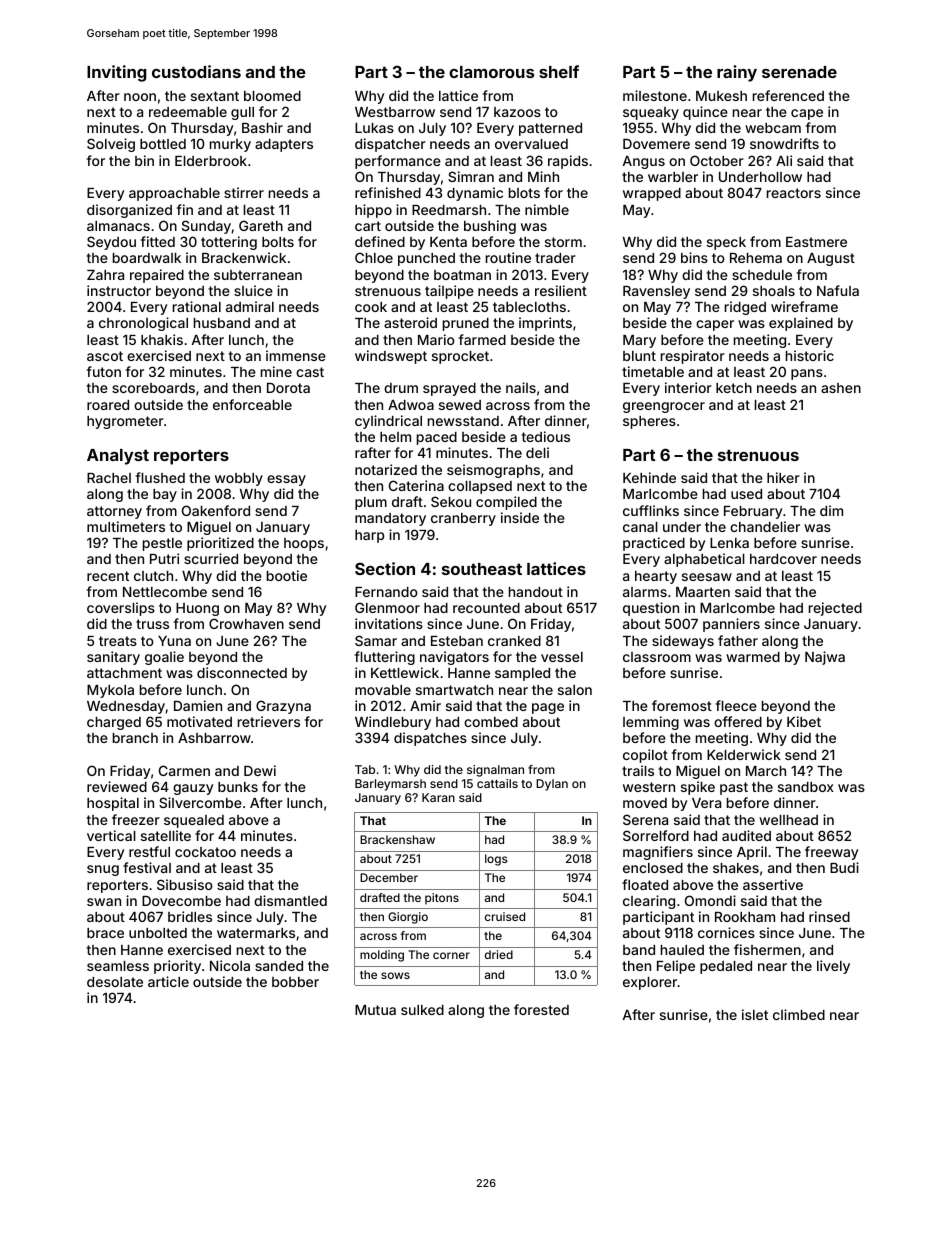 The width and height of the screenshot is (952, 1233). What do you see at coordinates (651, 723) in the screenshot?
I see `lemming` at bounding box center [651, 723].
